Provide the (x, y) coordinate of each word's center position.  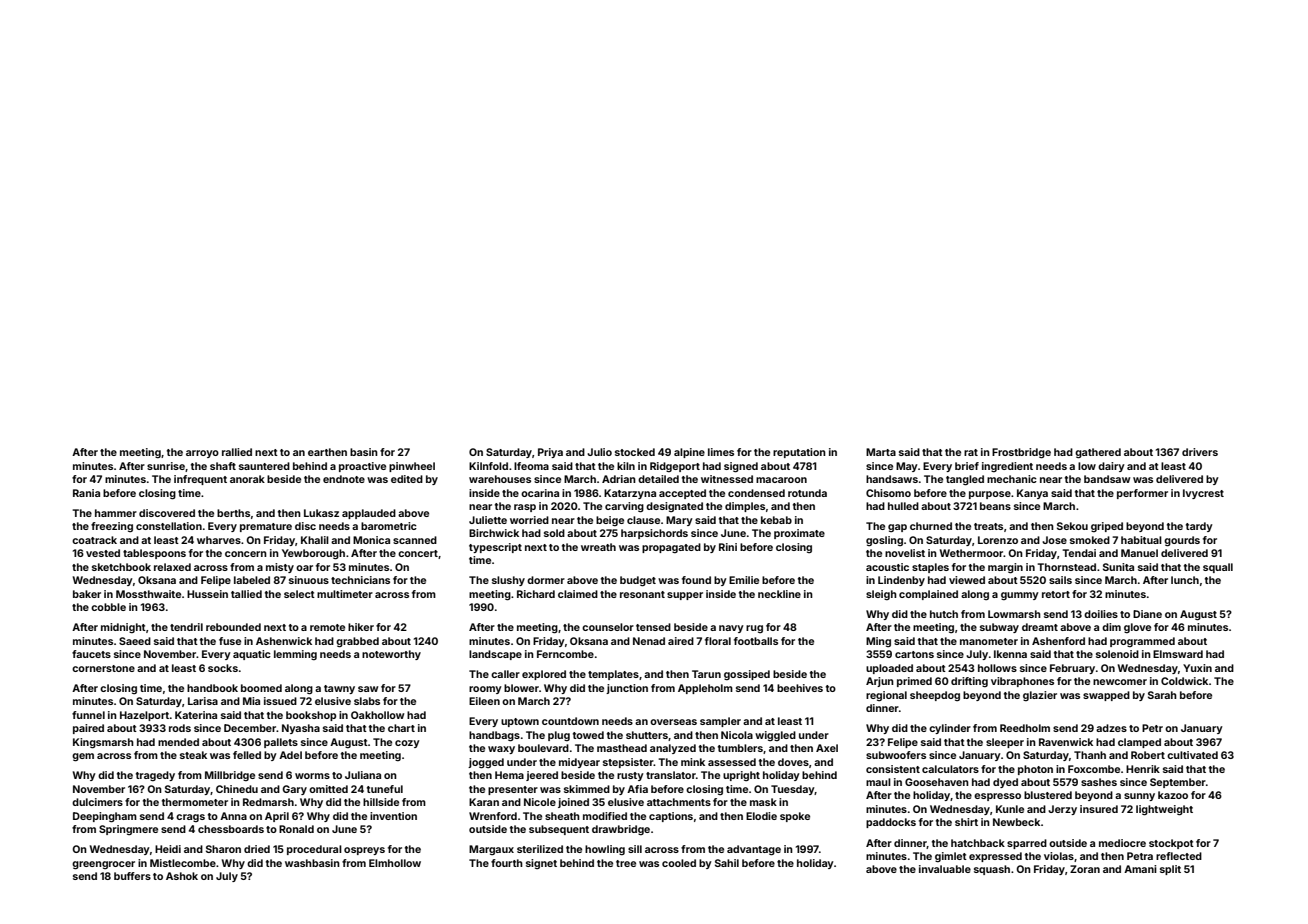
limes (721, 452)
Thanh (1090, 755)
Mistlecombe (183, 863)
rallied (237, 452)
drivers (1200, 452)
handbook (212, 688)
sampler (720, 722)
